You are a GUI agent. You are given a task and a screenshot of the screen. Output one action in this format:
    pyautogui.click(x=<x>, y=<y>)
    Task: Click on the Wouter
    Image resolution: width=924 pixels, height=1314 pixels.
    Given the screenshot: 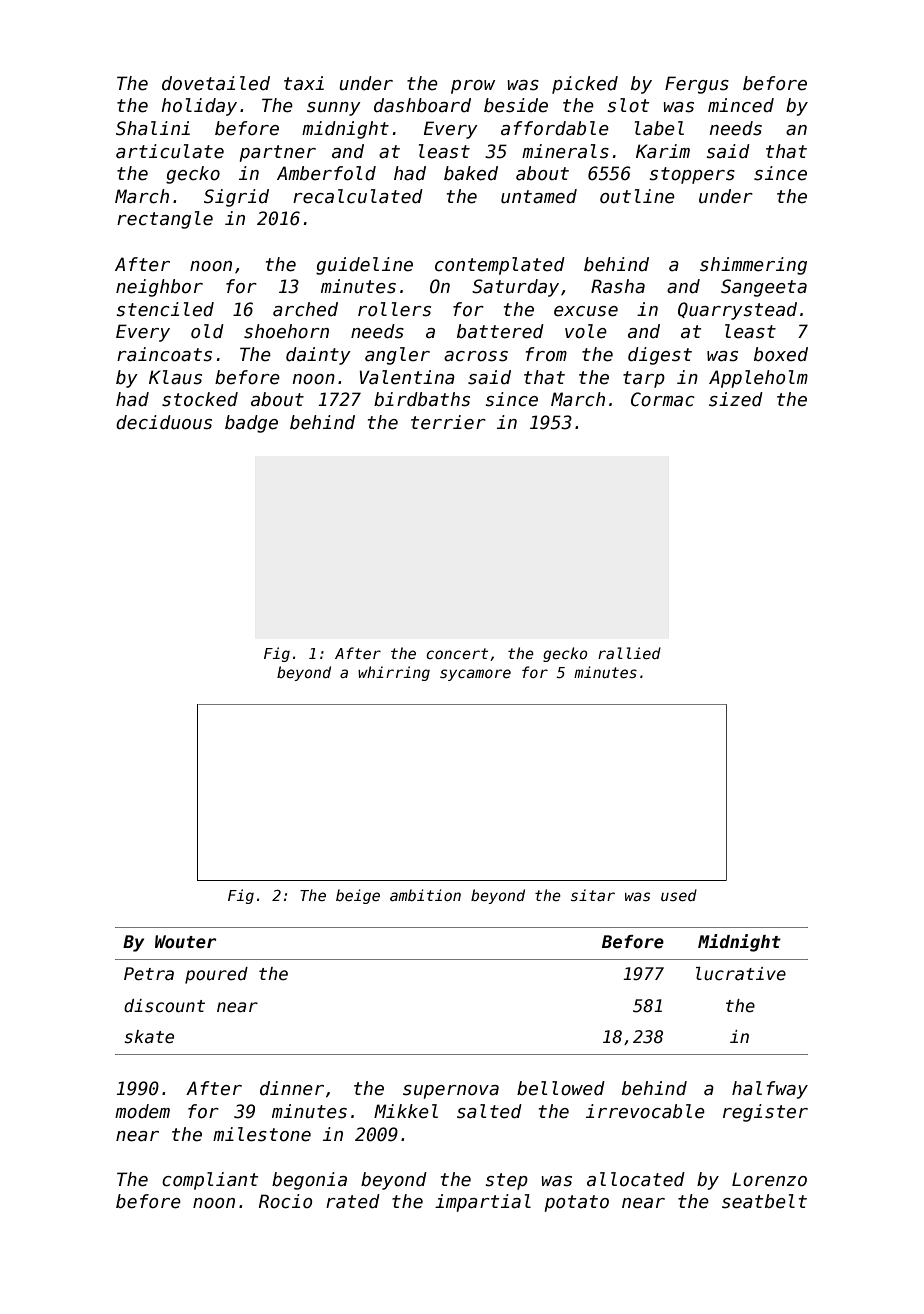 What is the action you would take?
    pyautogui.click(x=186, y=942)
